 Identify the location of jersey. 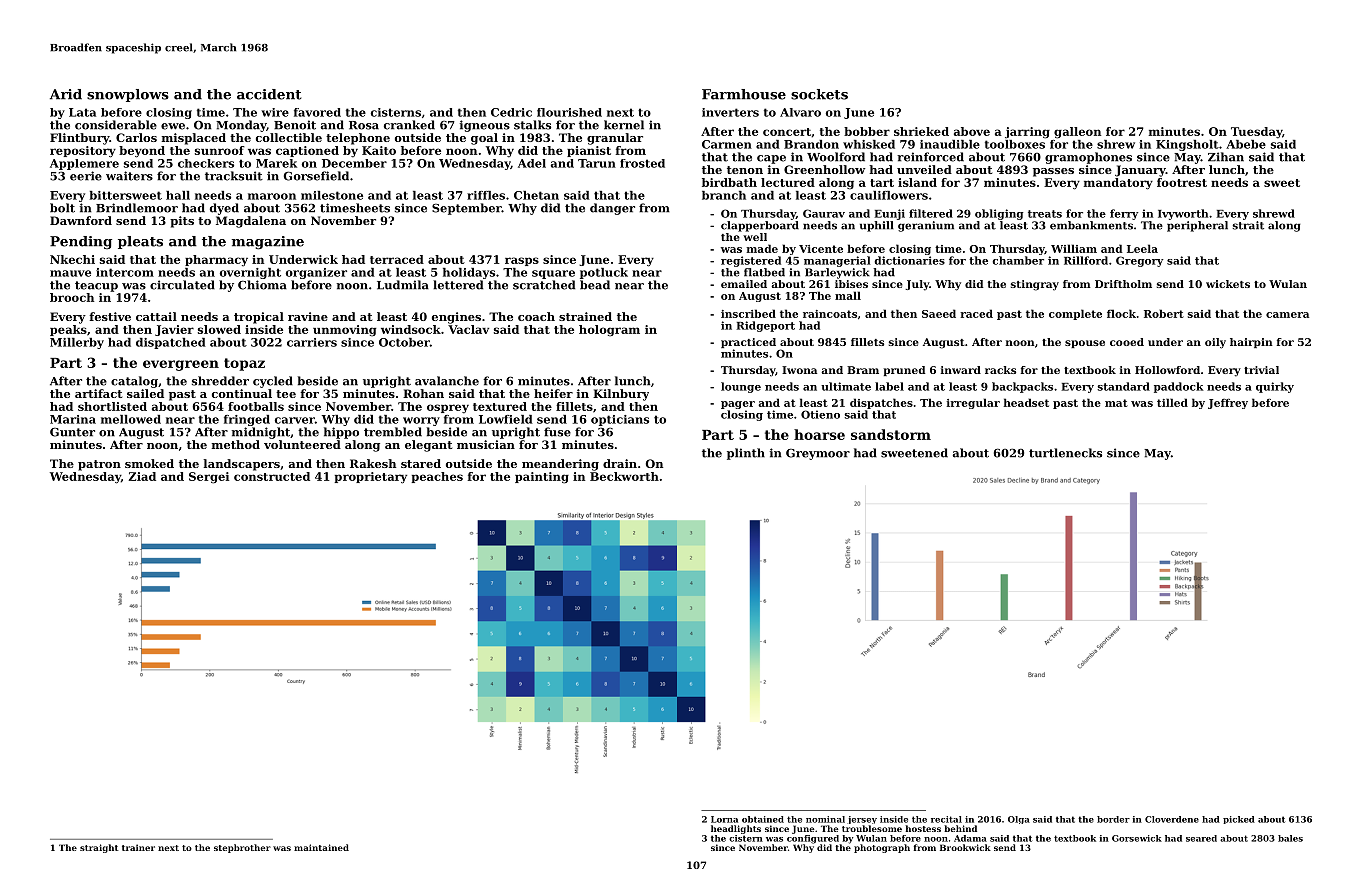
(862, 820).
